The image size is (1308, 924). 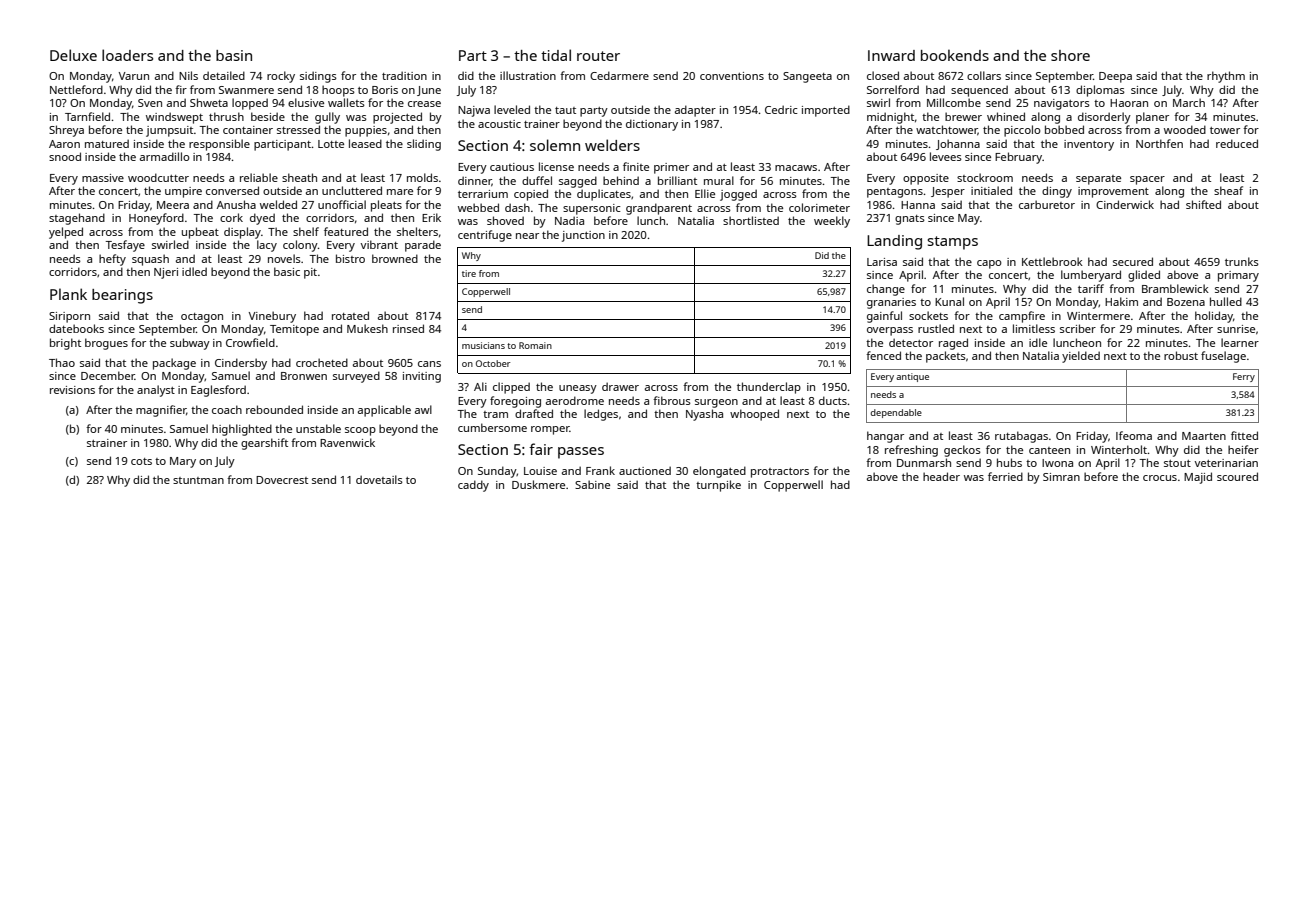 I want to click on dictionary, so click(x=652, y=125).
